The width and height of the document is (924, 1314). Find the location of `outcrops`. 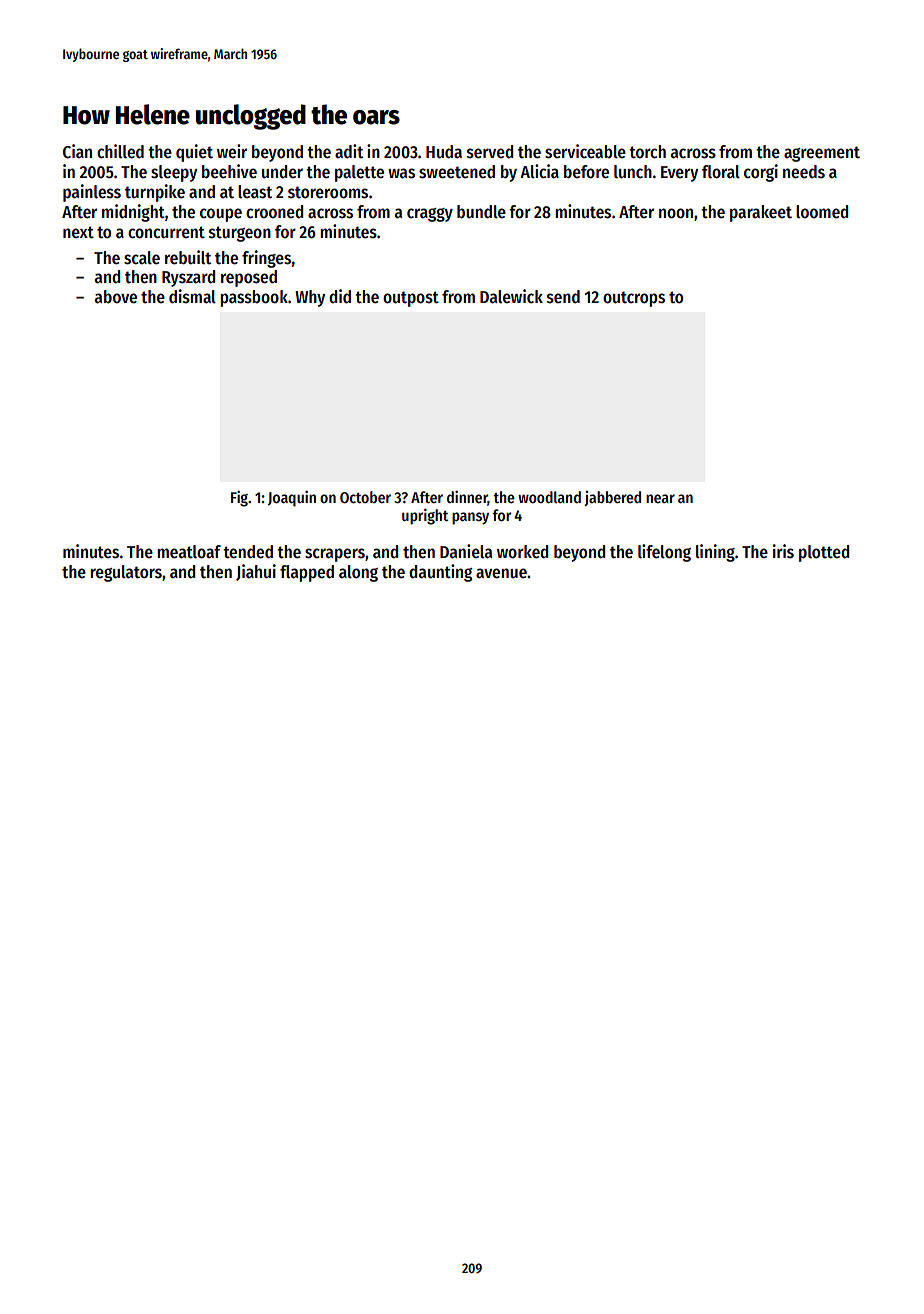

outcrops is located at coordinates (634, 299).
